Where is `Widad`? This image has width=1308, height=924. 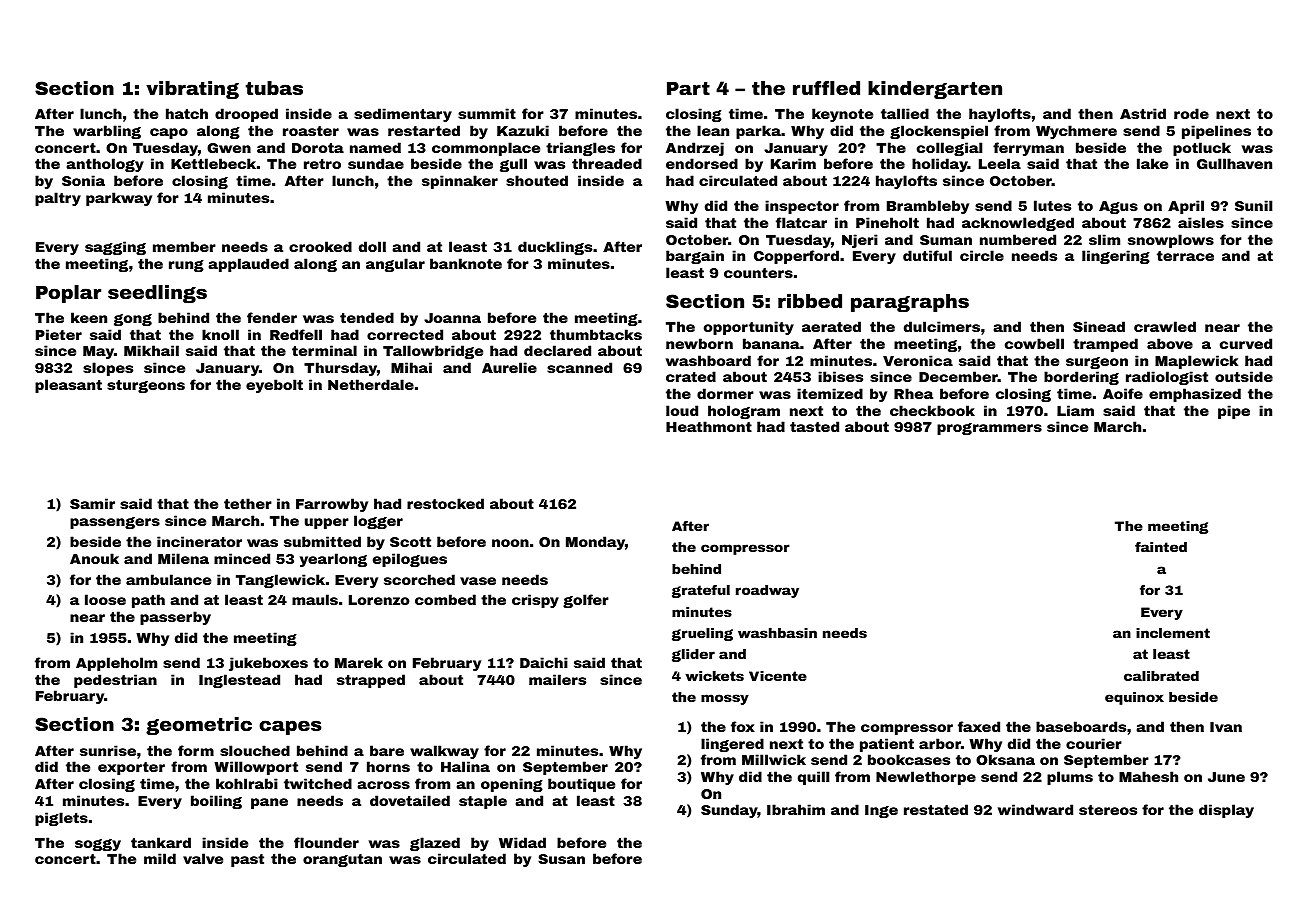 Widad is located at coordinates (522, 842).
